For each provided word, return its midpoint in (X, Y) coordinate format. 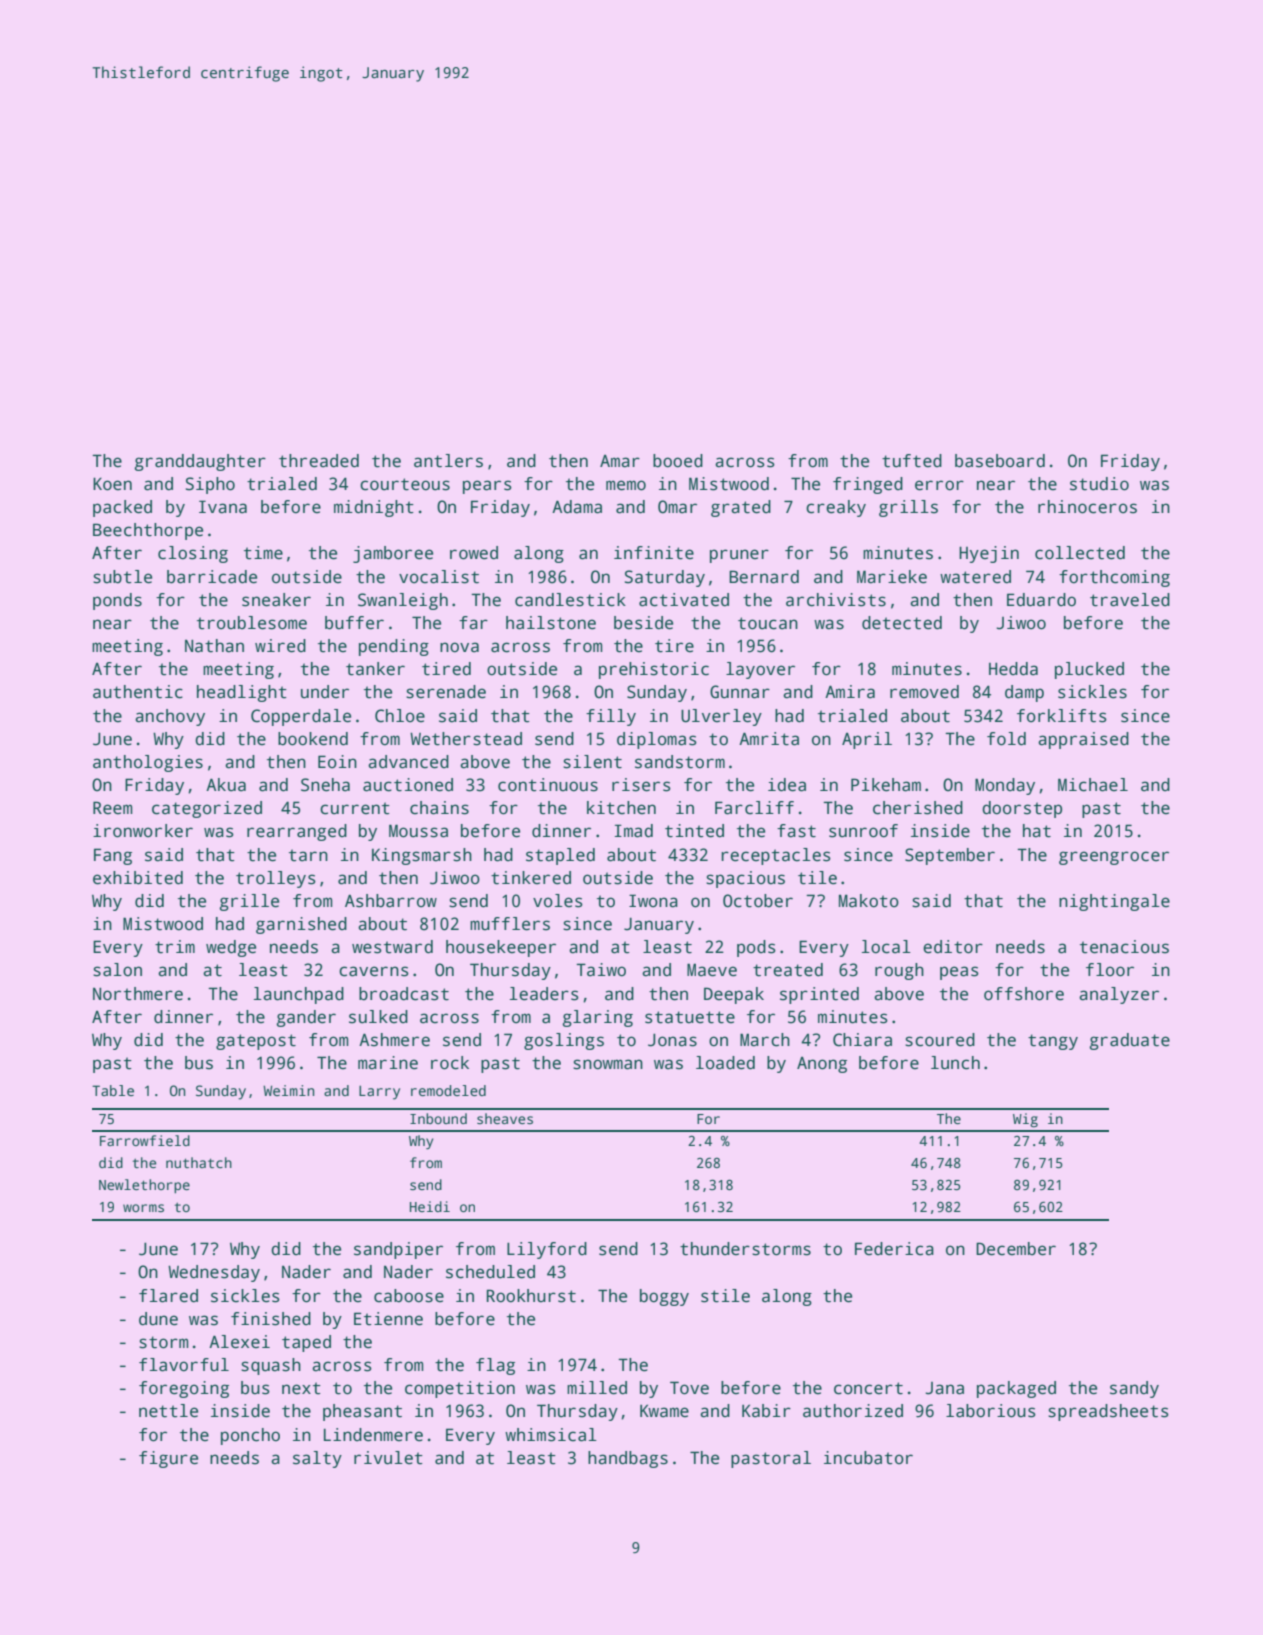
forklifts (1062, 716)
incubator (868, 1458)
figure (168, 1459)
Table (113, 1090)
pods (756, 948)
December (1016, 1249)
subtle (122, 577)
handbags (628, 1459)
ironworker (143, 831)
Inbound (438, 1118)
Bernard (764, 577)
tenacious (1124, 947)
